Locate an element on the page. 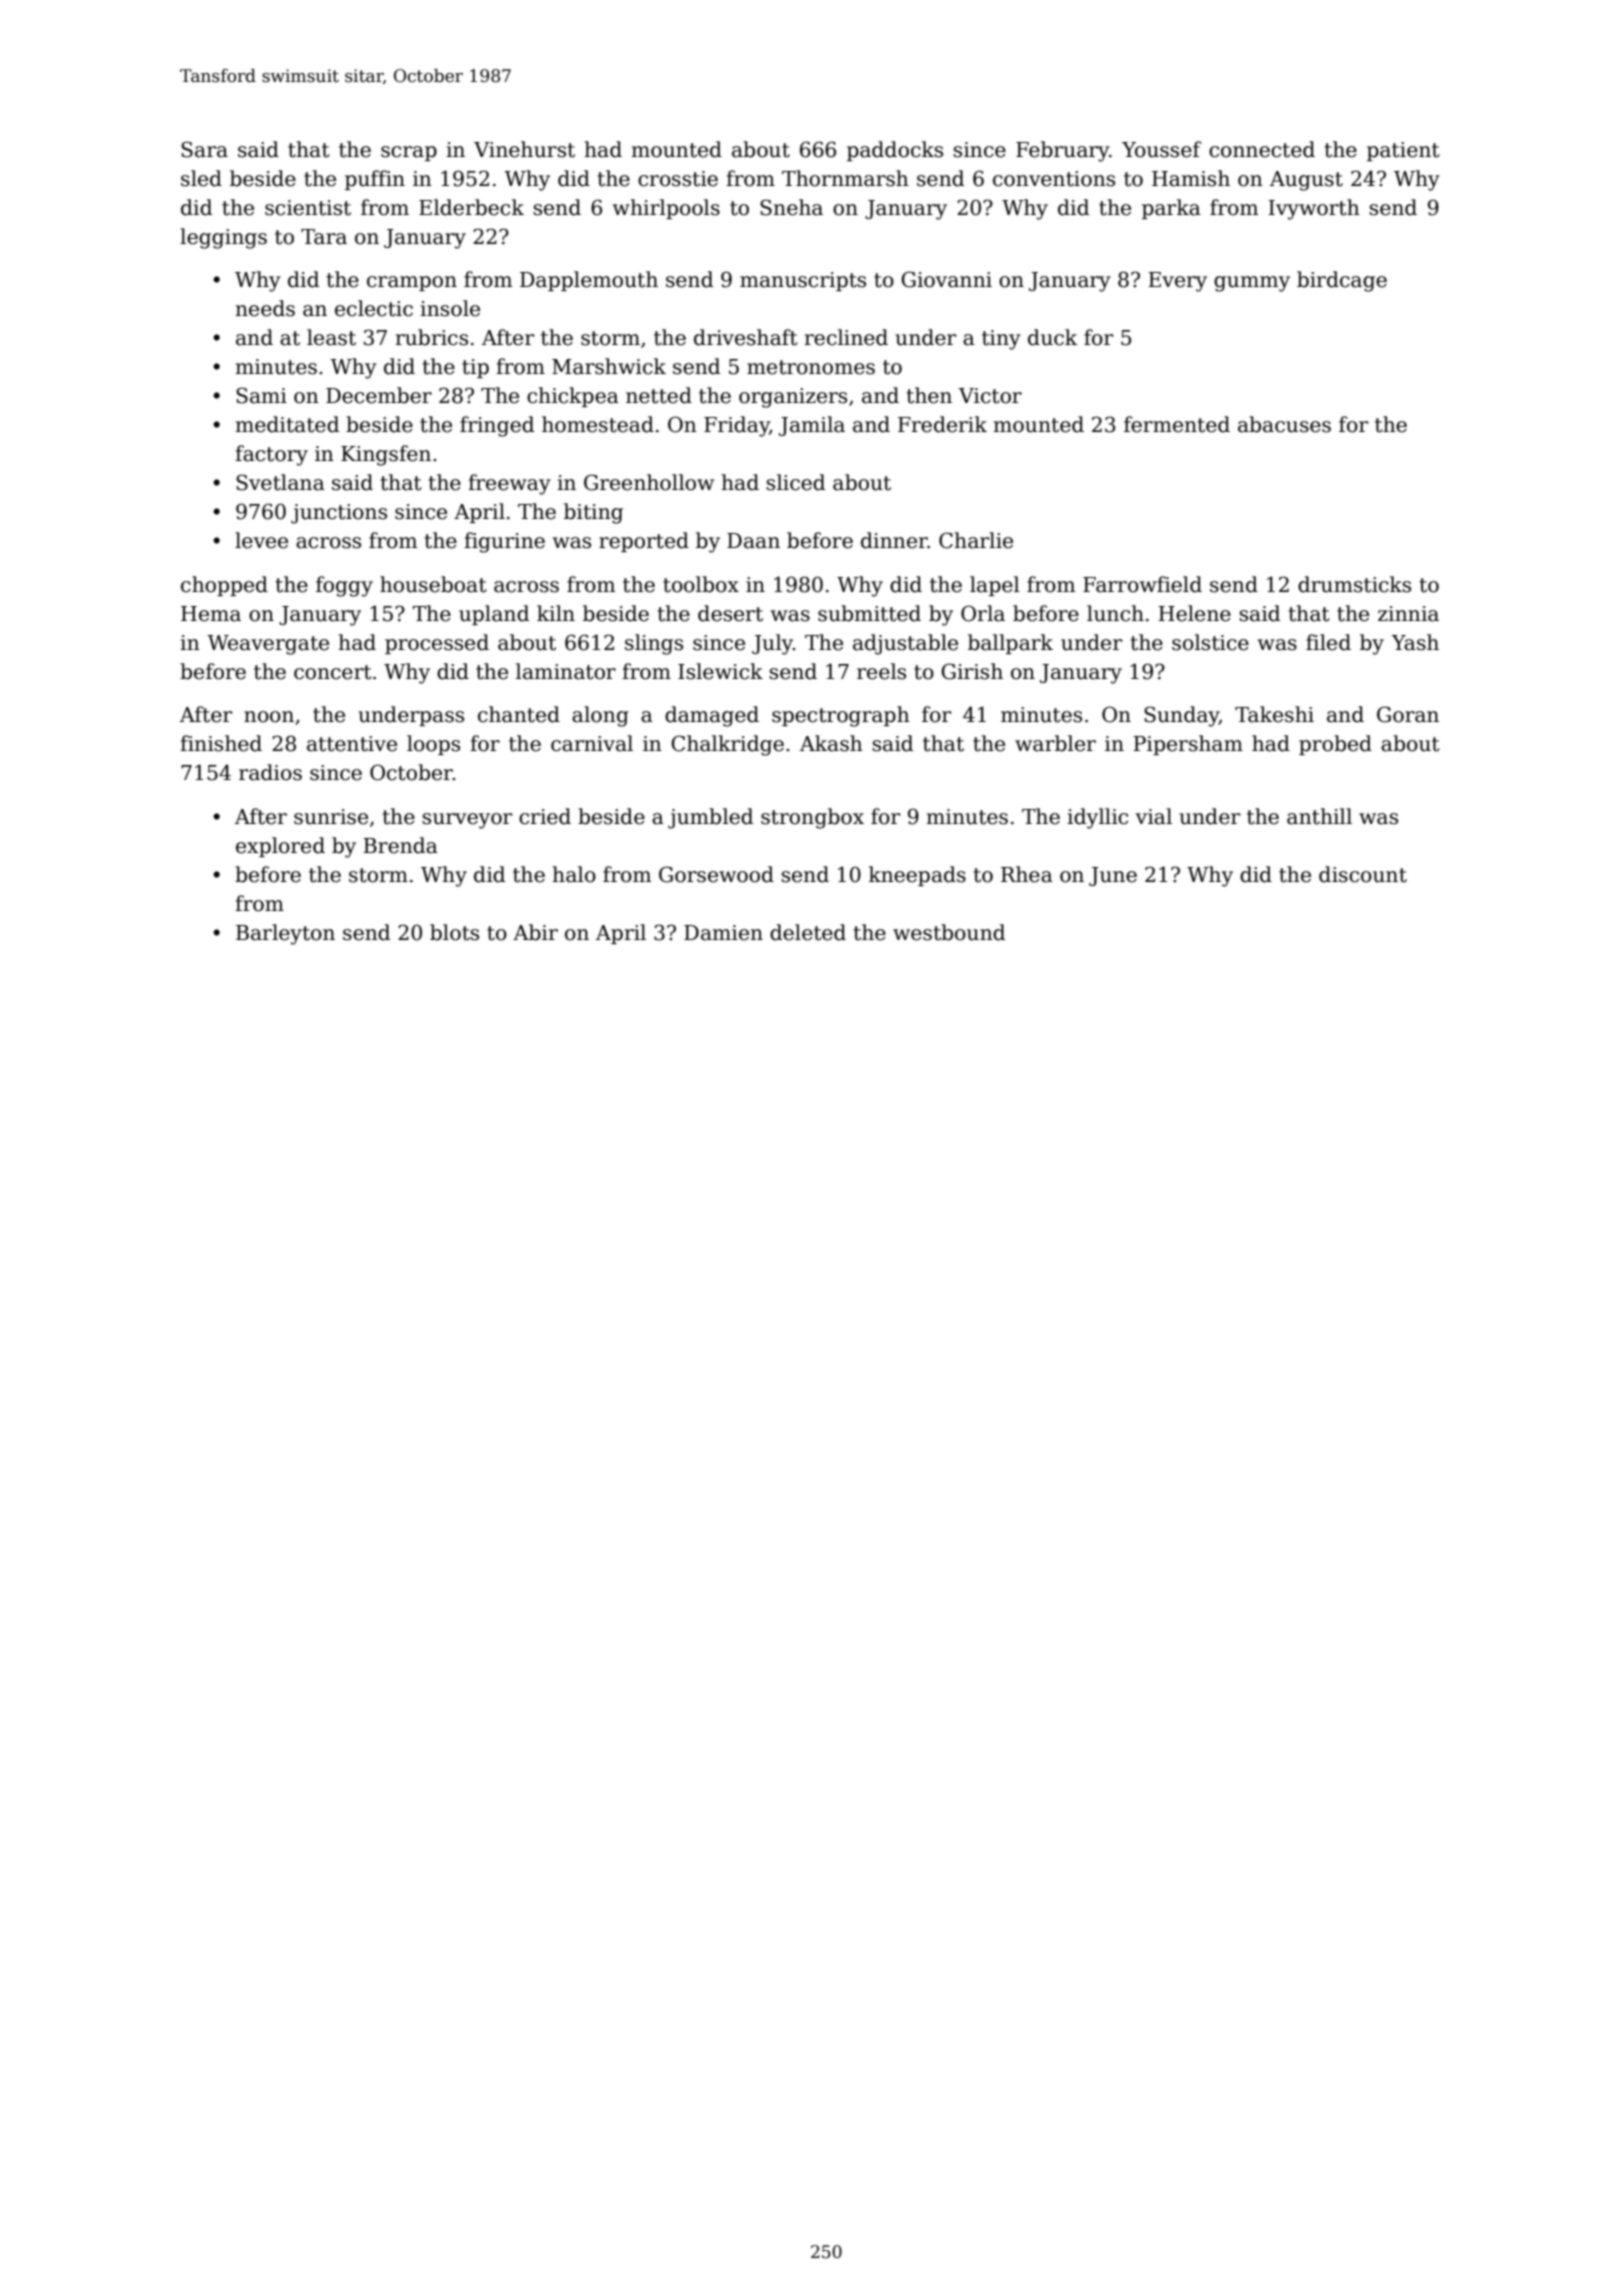 This page has height=2292, width=1620. scrap is located at coordinates (409, 153).
